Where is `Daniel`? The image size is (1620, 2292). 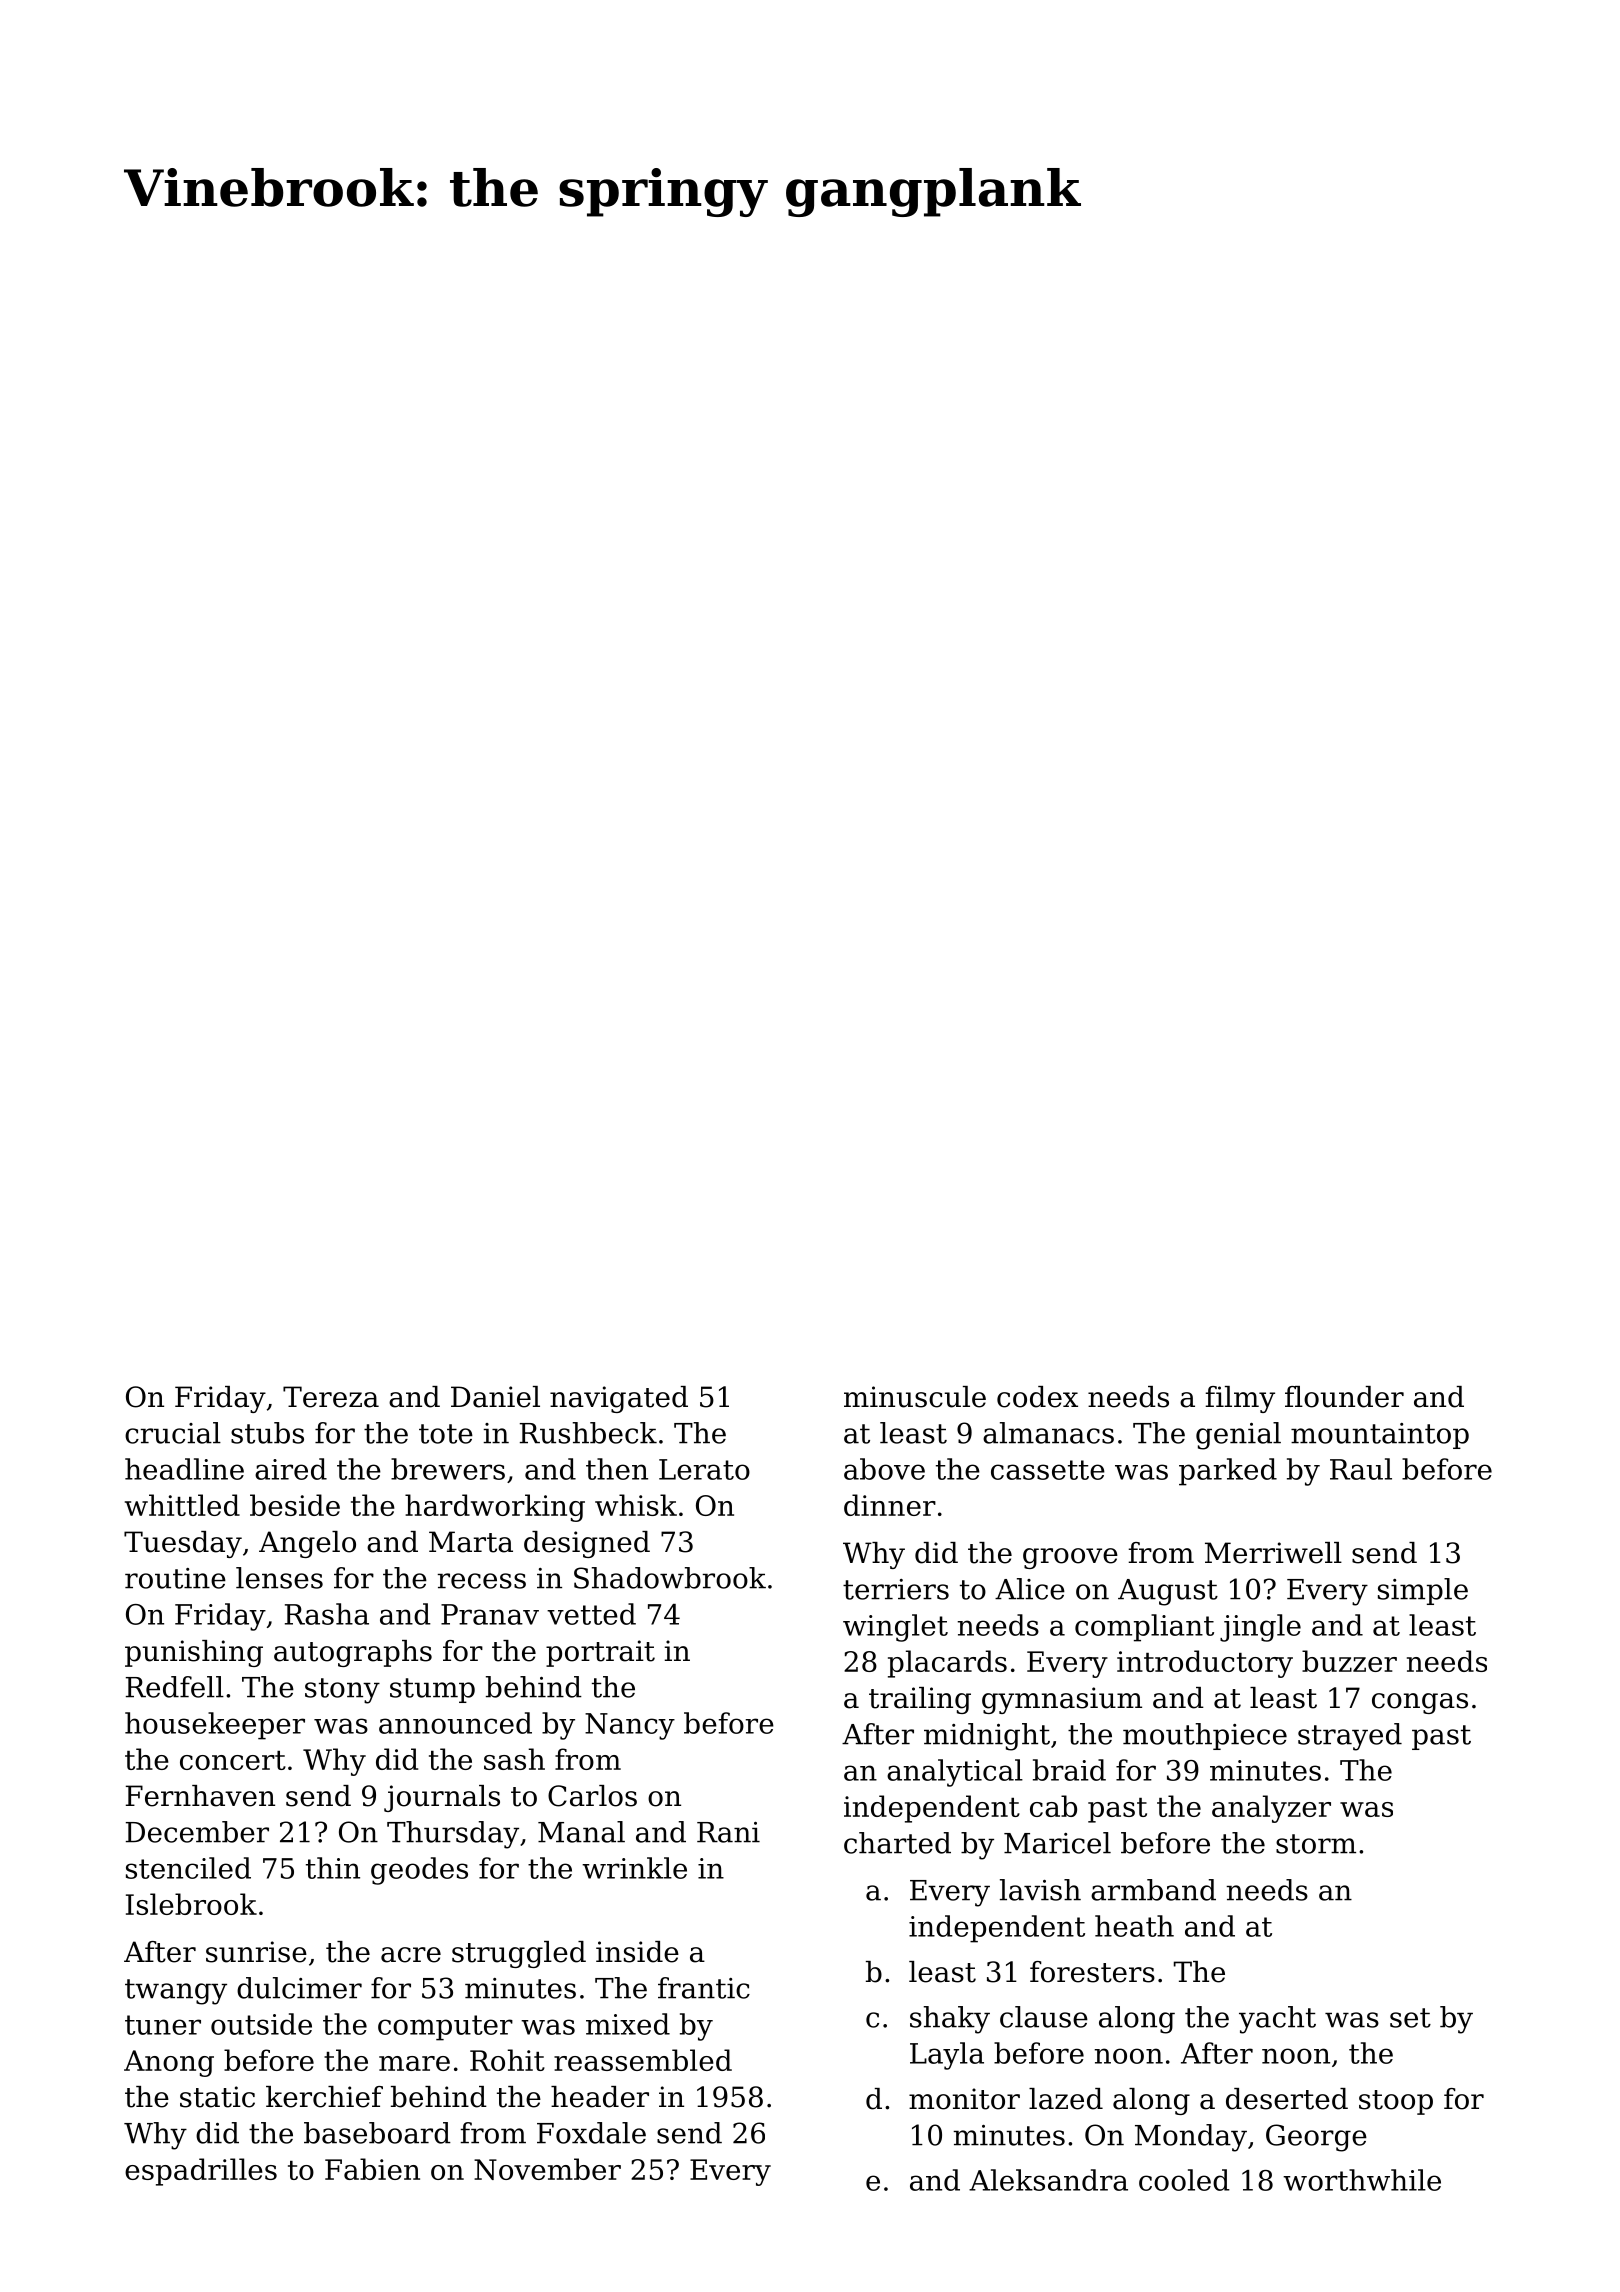 Daniel is located at coordinates (495, 1397).
